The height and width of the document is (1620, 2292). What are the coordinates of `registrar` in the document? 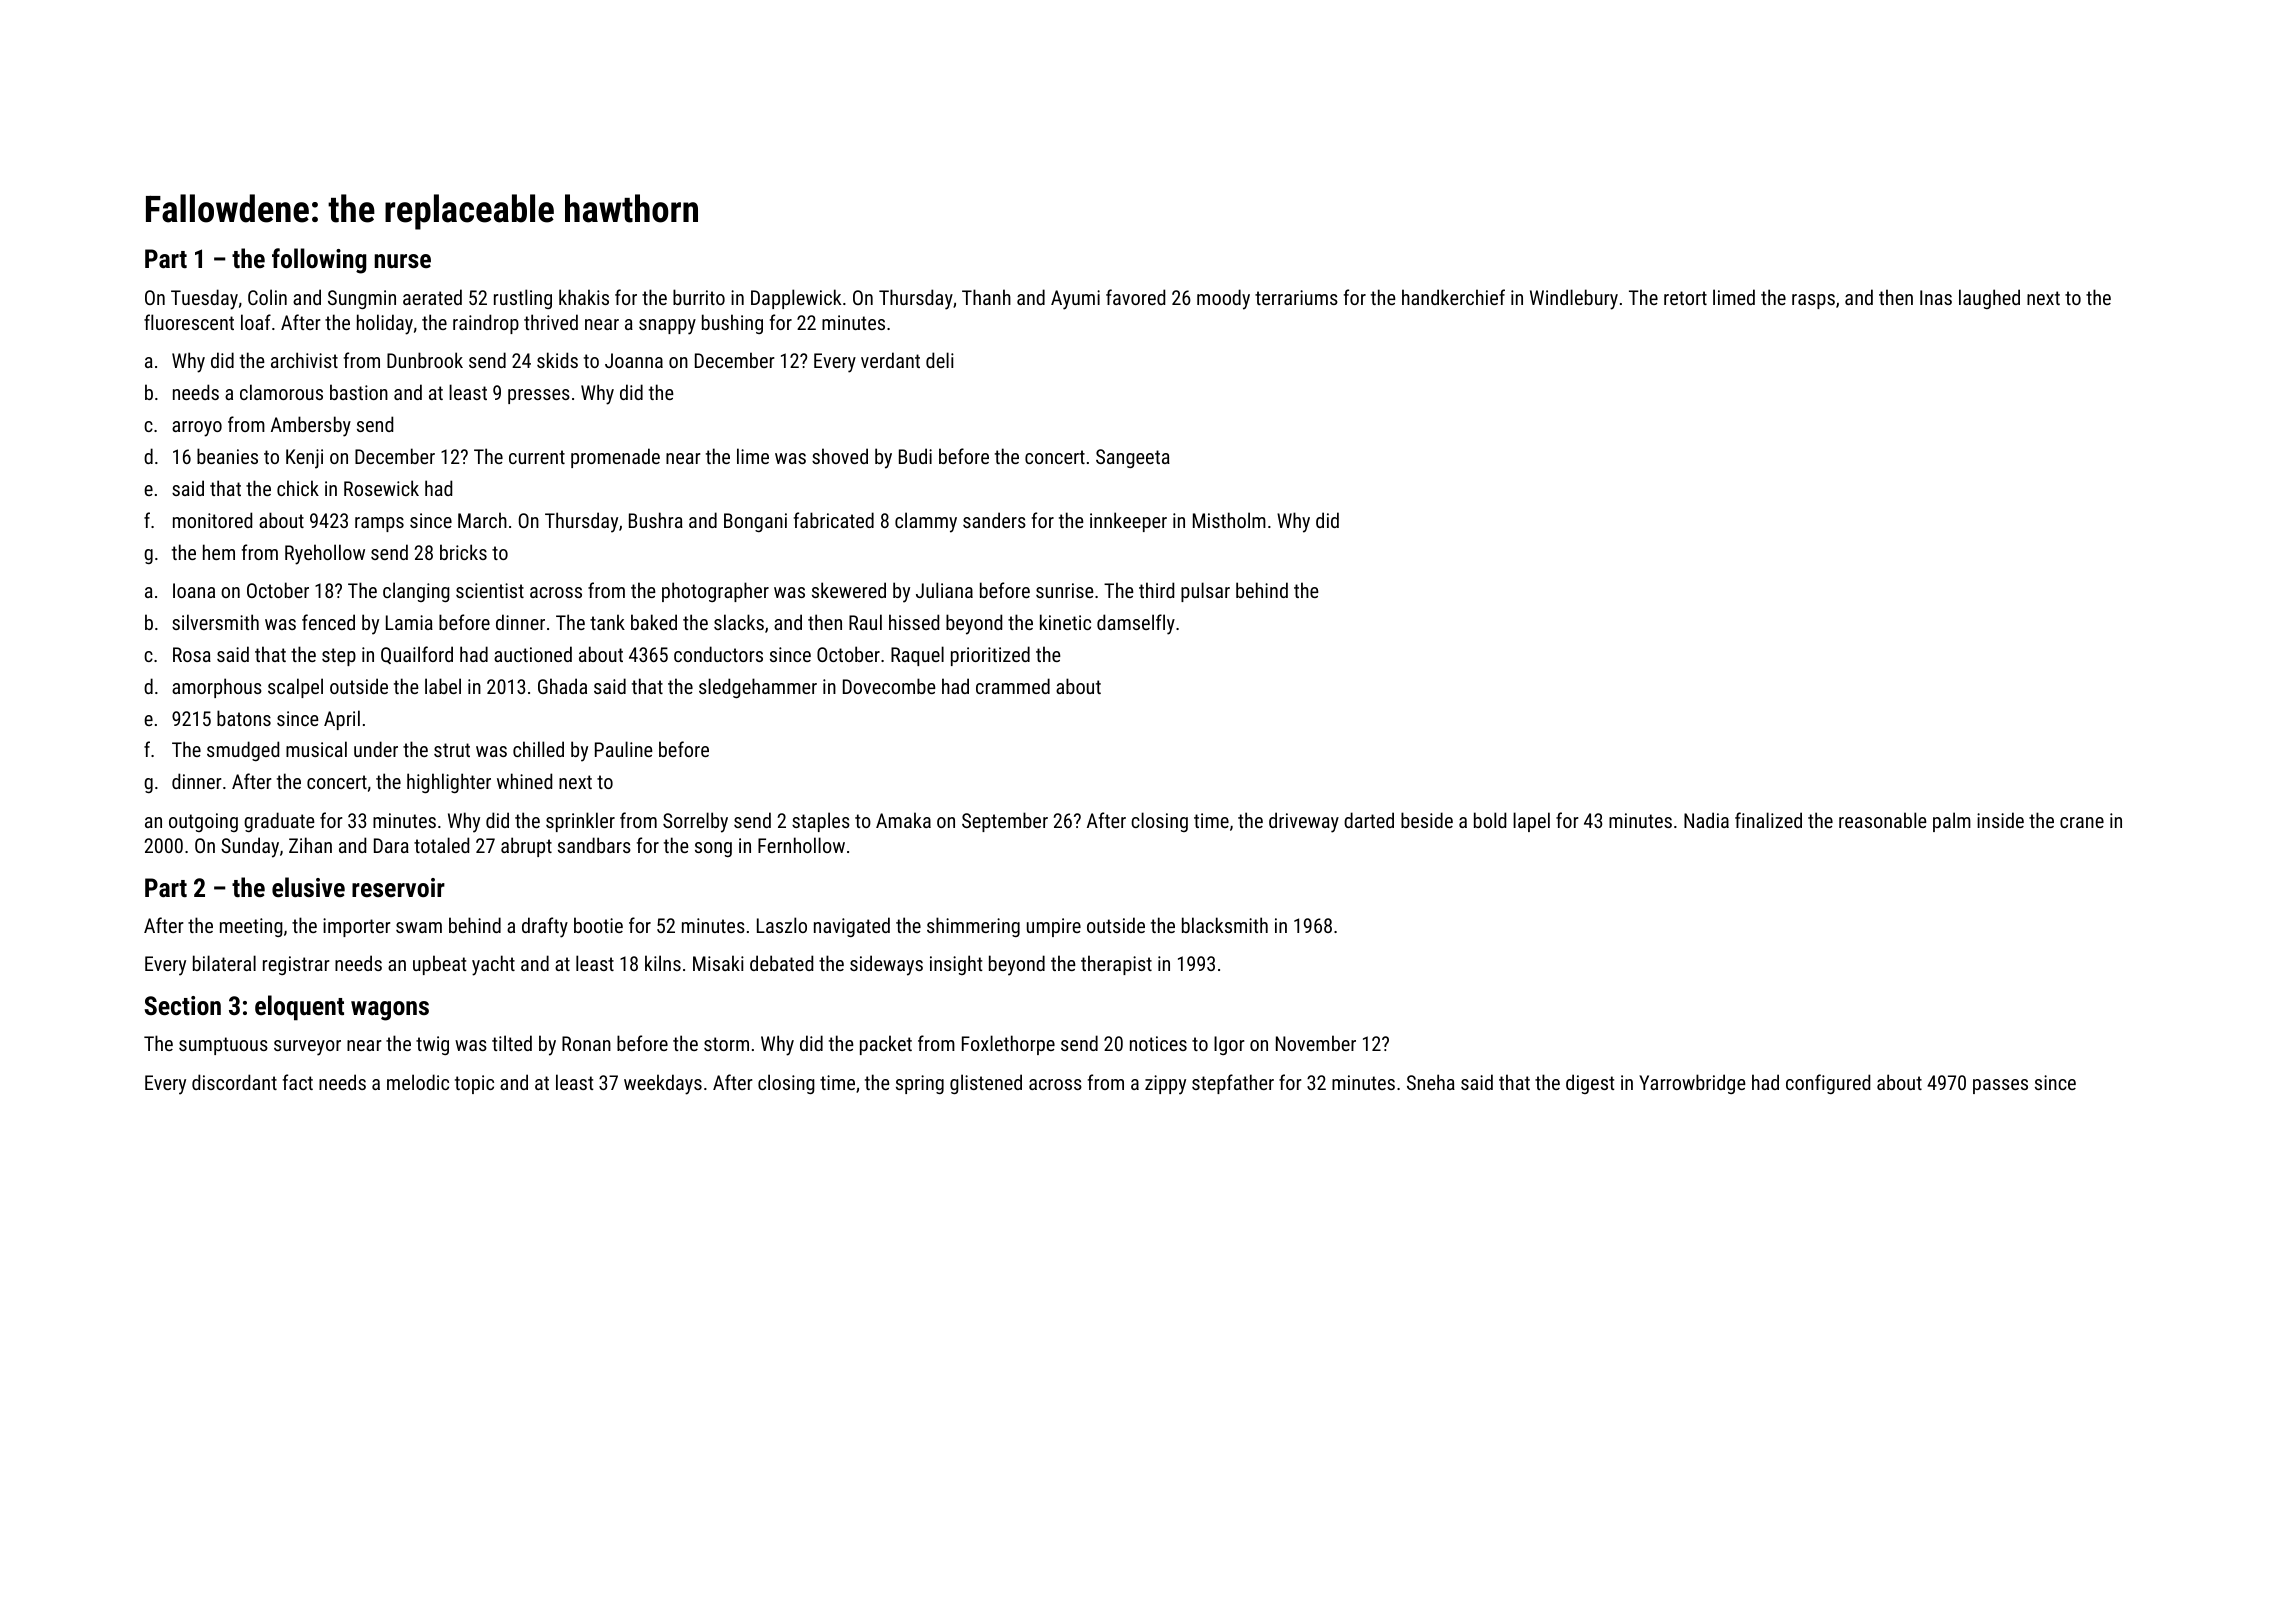 It's located at (296, 965).
